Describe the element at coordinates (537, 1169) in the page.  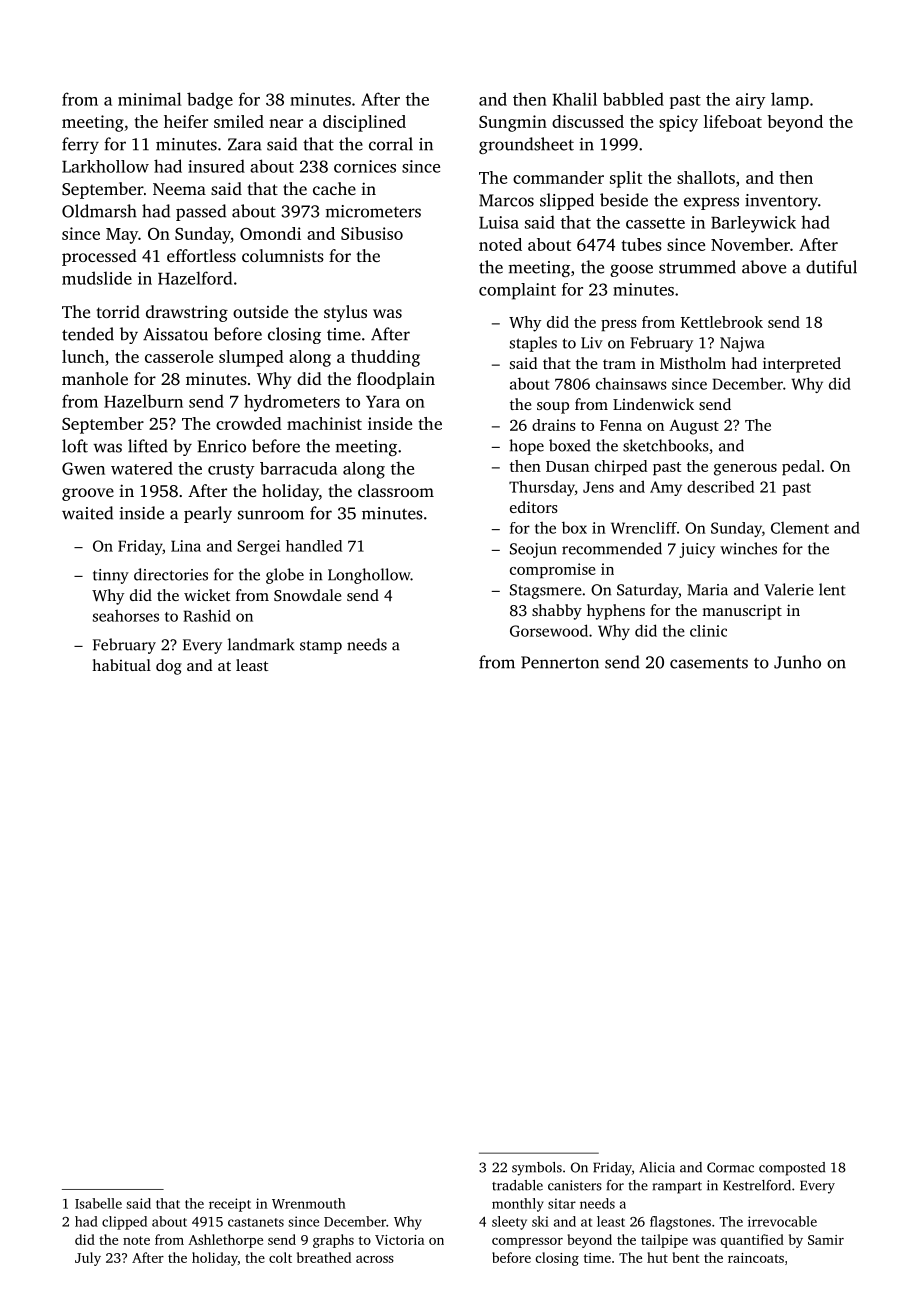
I see `symbols` at that location.
